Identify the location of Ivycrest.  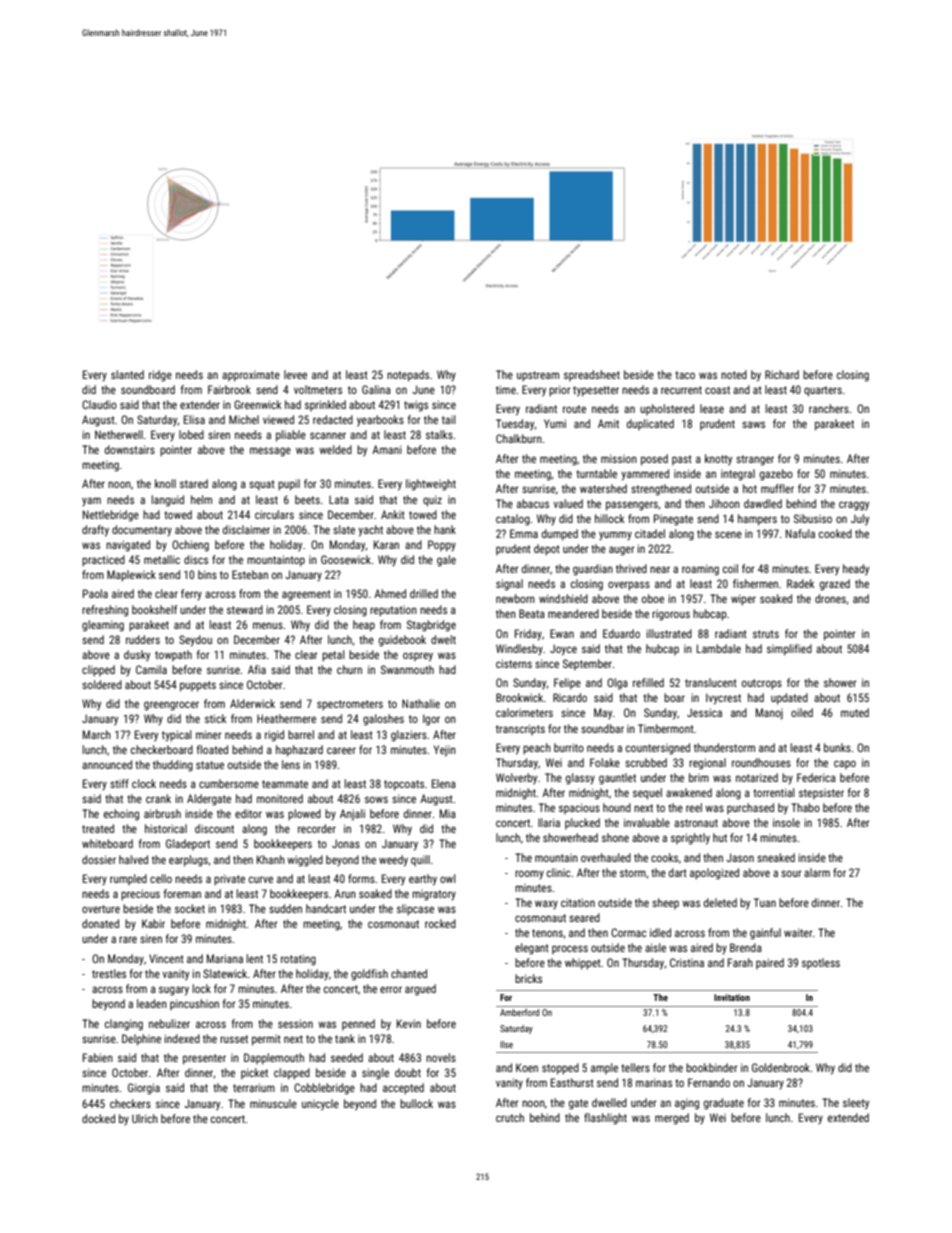
(723, 699).
